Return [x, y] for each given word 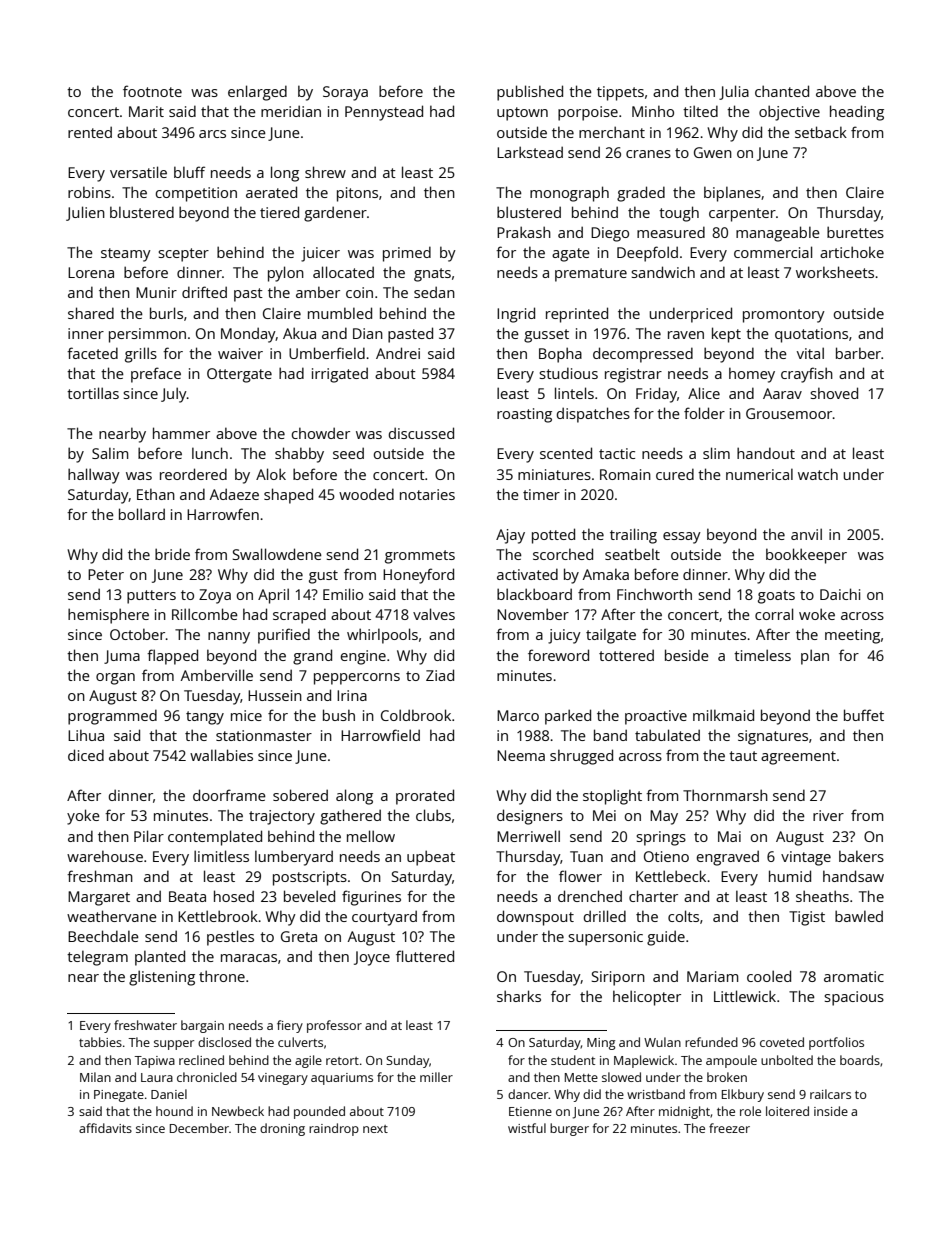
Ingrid [516, 315]
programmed [112, 717]
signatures [773, 737]
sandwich [663, 272]
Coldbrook [416, 715]
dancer [528, 1094]
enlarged [257, 93]
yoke [83, 817]
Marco [518, 715]
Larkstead [530, 152]
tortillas [93, 393]
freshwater [145, 1025]
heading [857, 113]
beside [687, 655]
